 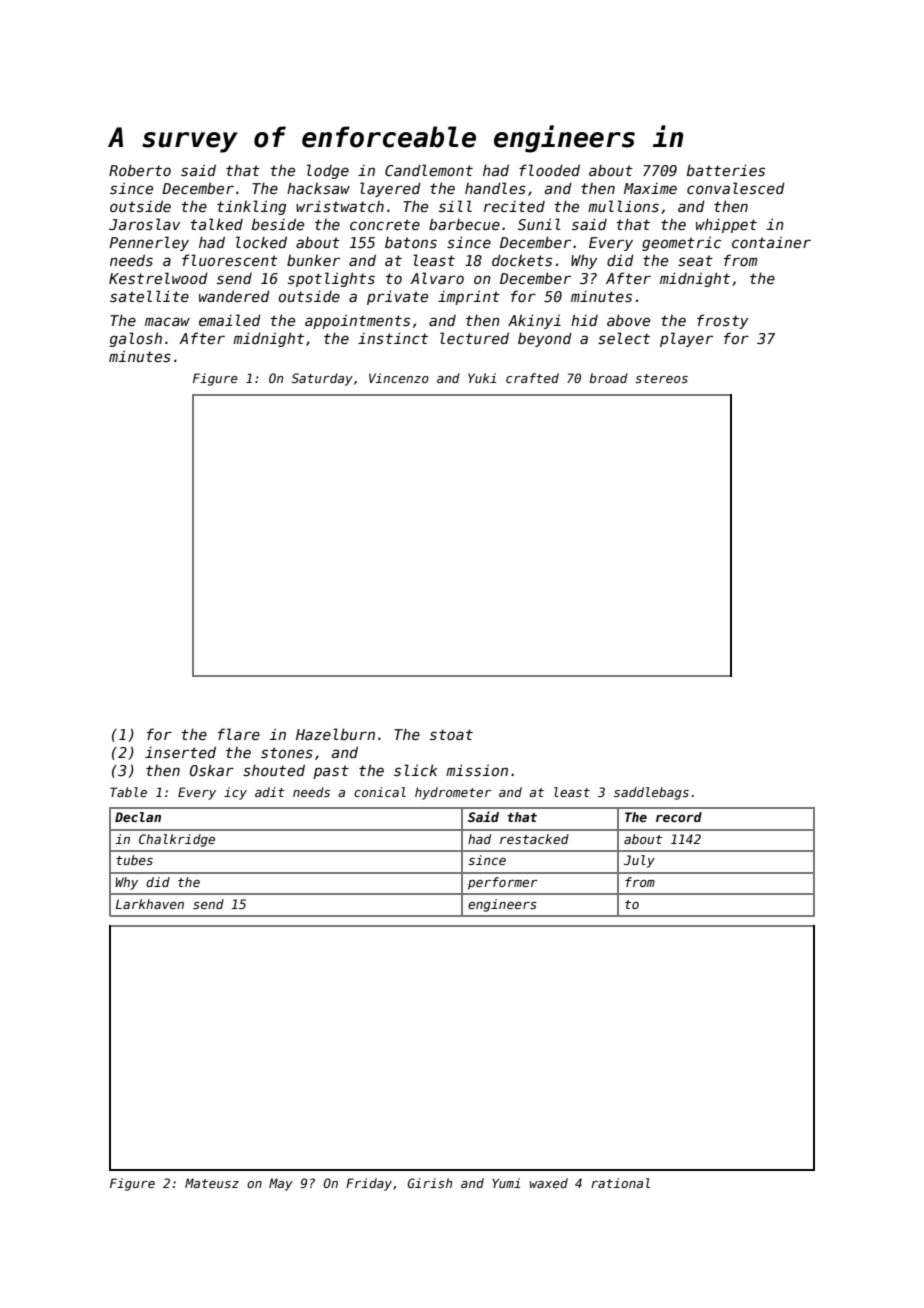 What do you see at coordinates (322, 379) in the page?
I see `Saturday` at bounding box center [322, 379].
